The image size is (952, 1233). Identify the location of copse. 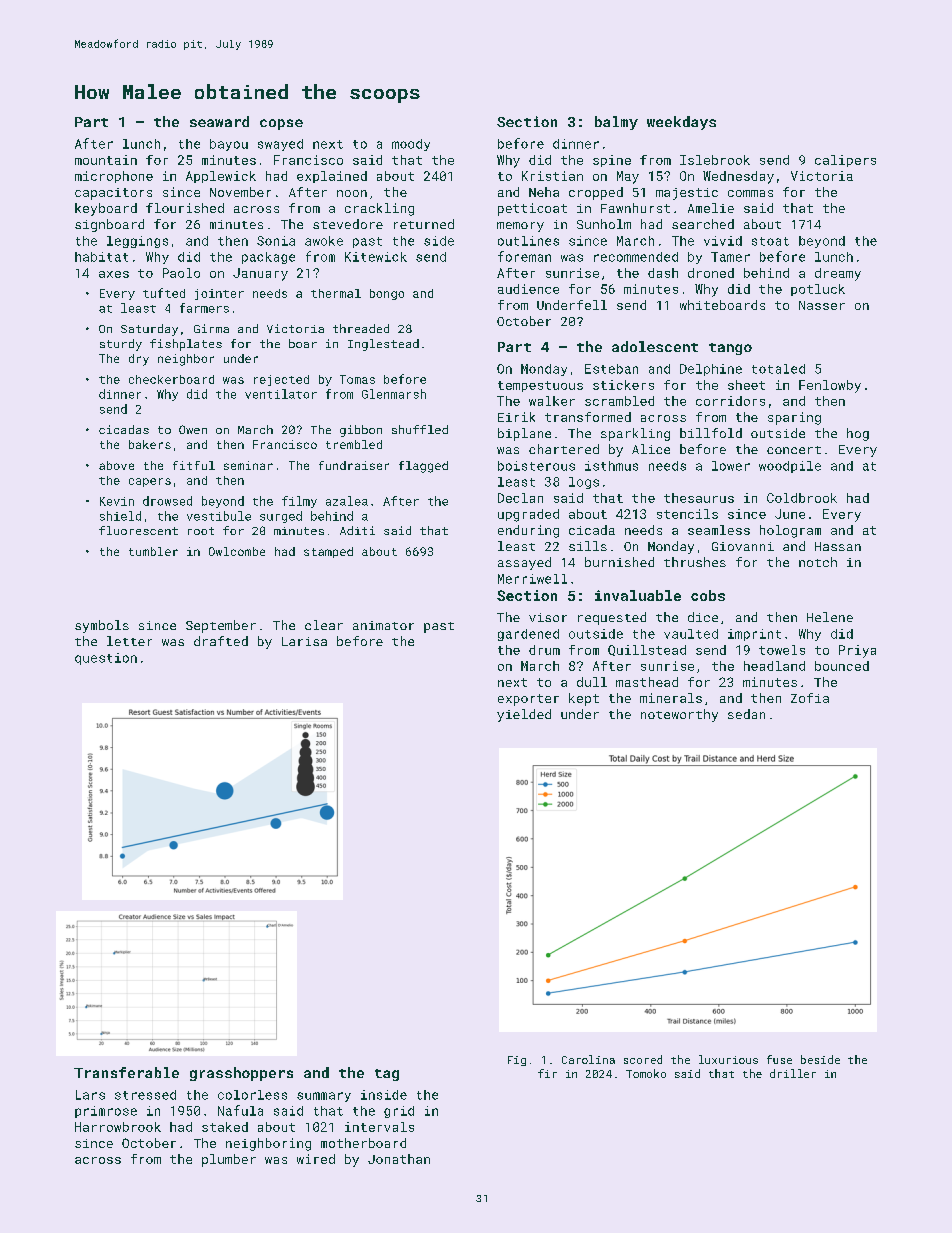
(281, 124).
